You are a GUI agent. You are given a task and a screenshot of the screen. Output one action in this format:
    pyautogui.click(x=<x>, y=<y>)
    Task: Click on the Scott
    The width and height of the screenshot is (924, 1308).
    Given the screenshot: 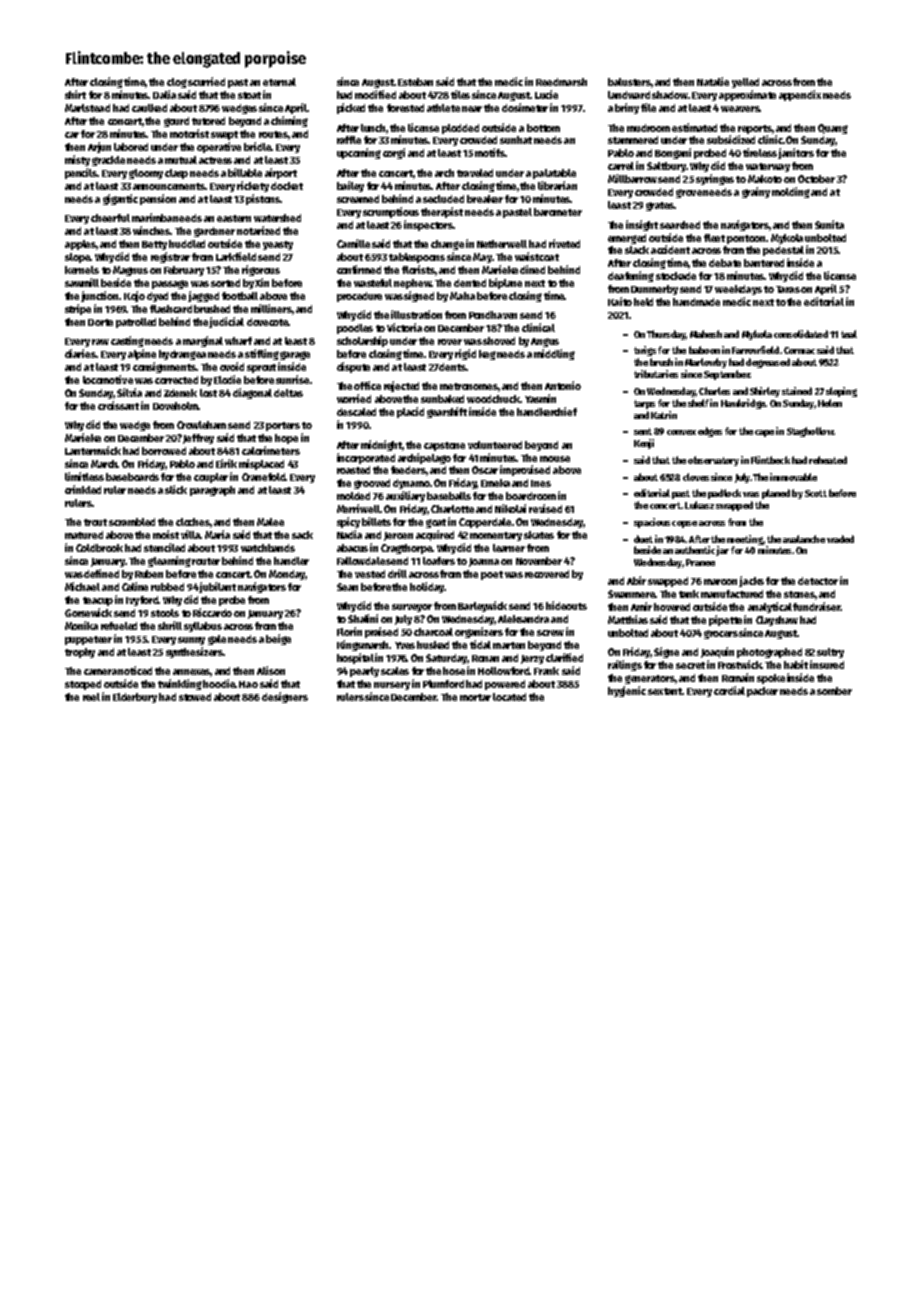 What is the action you would take?
    pyautogui.click(x=816, y=493)
